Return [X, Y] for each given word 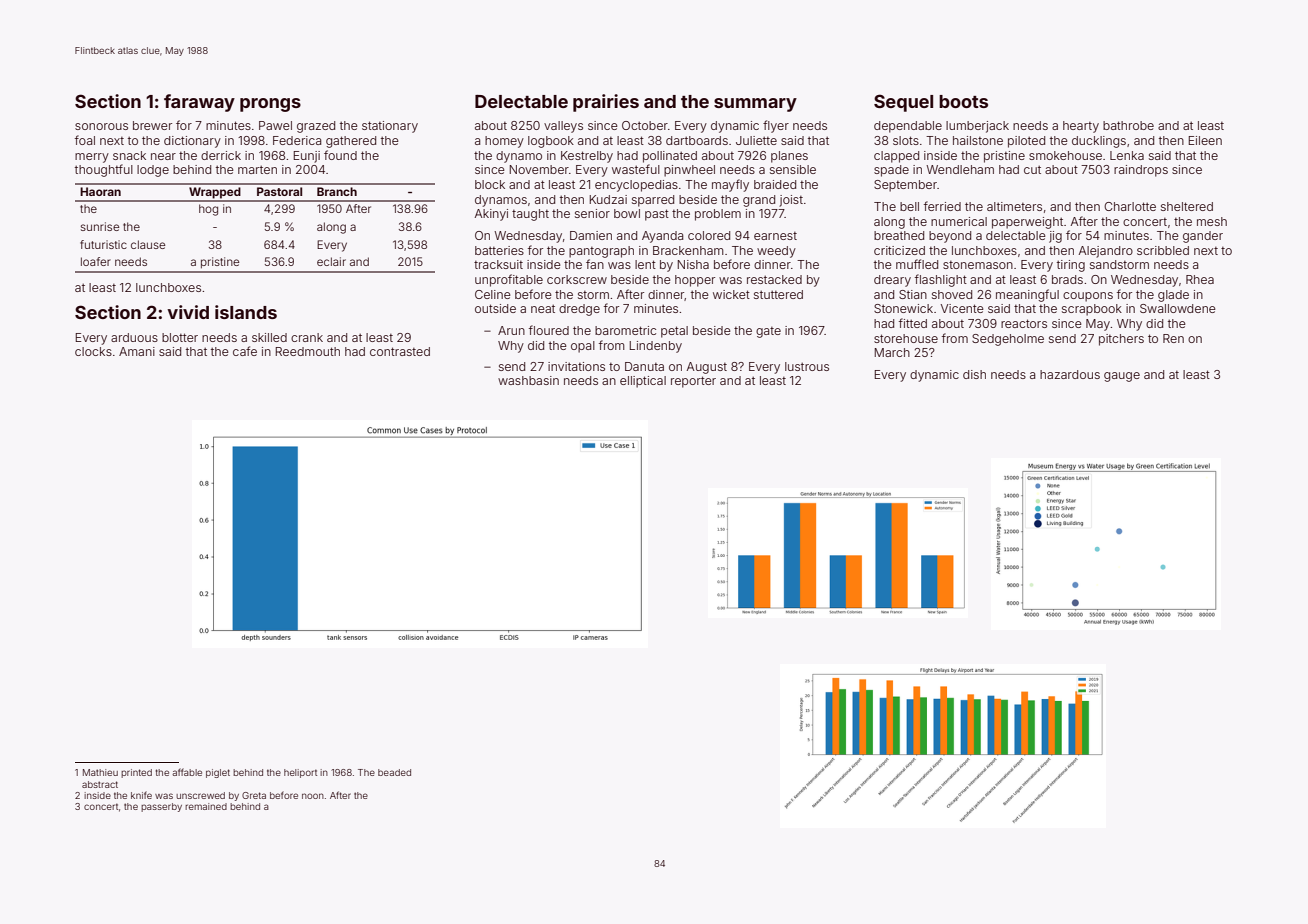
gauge [1122, 377]
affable [187, 772]
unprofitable [509, 280]
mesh [1212, 221]
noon [313, 796]
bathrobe [1128, 125]
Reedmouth [308, 351]
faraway [199, 103]
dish [974, 374]
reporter [693, 382]
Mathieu [100, 772]
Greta [254, 795]
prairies [606, 103]
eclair [331, 261]
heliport [300, 773]
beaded [394, 772]
